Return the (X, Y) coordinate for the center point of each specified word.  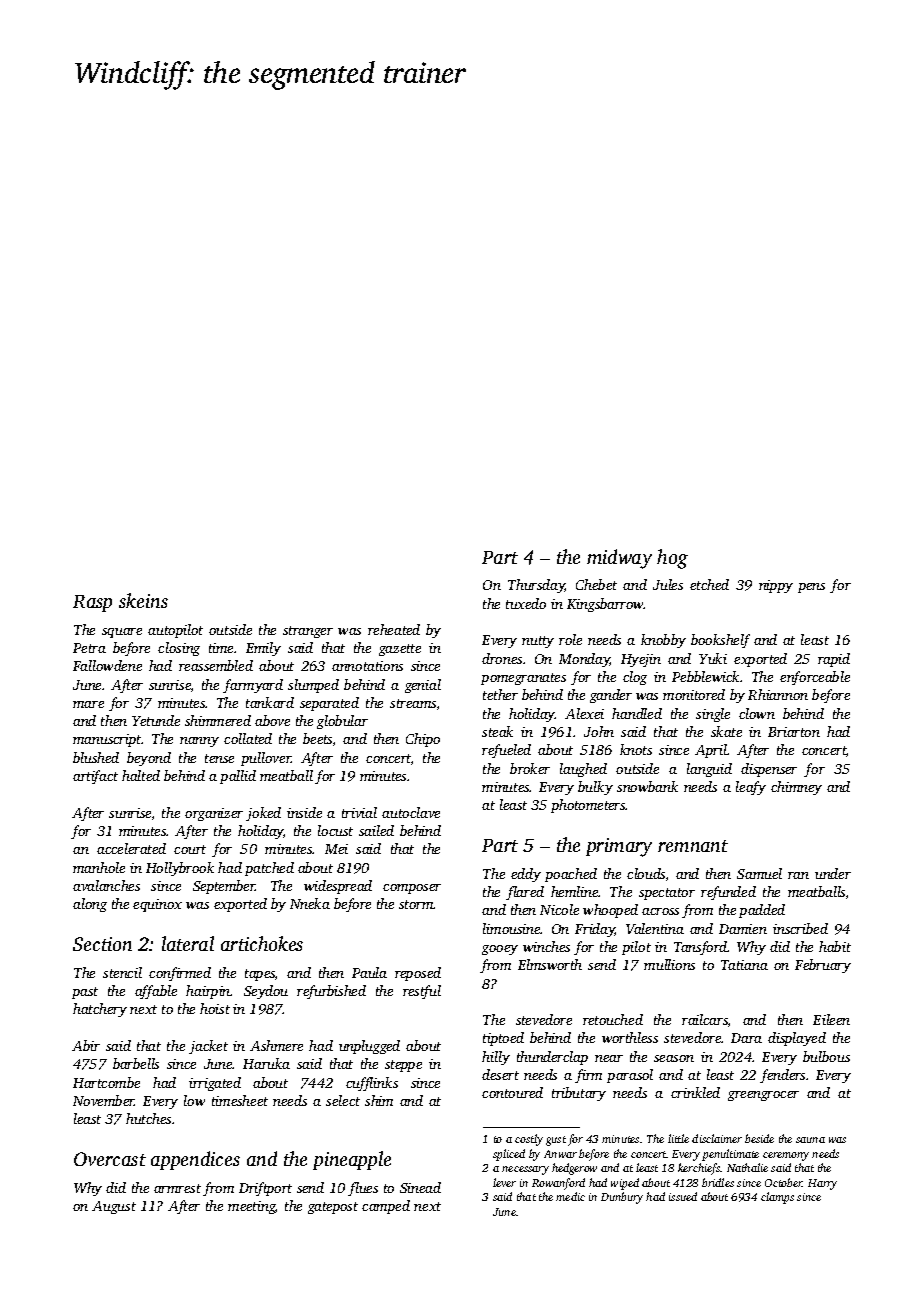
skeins (143, 600)
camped (386, 1207)
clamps (777, 1198)
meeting (251, 1207)
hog (672, 559)
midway (619, 559)
